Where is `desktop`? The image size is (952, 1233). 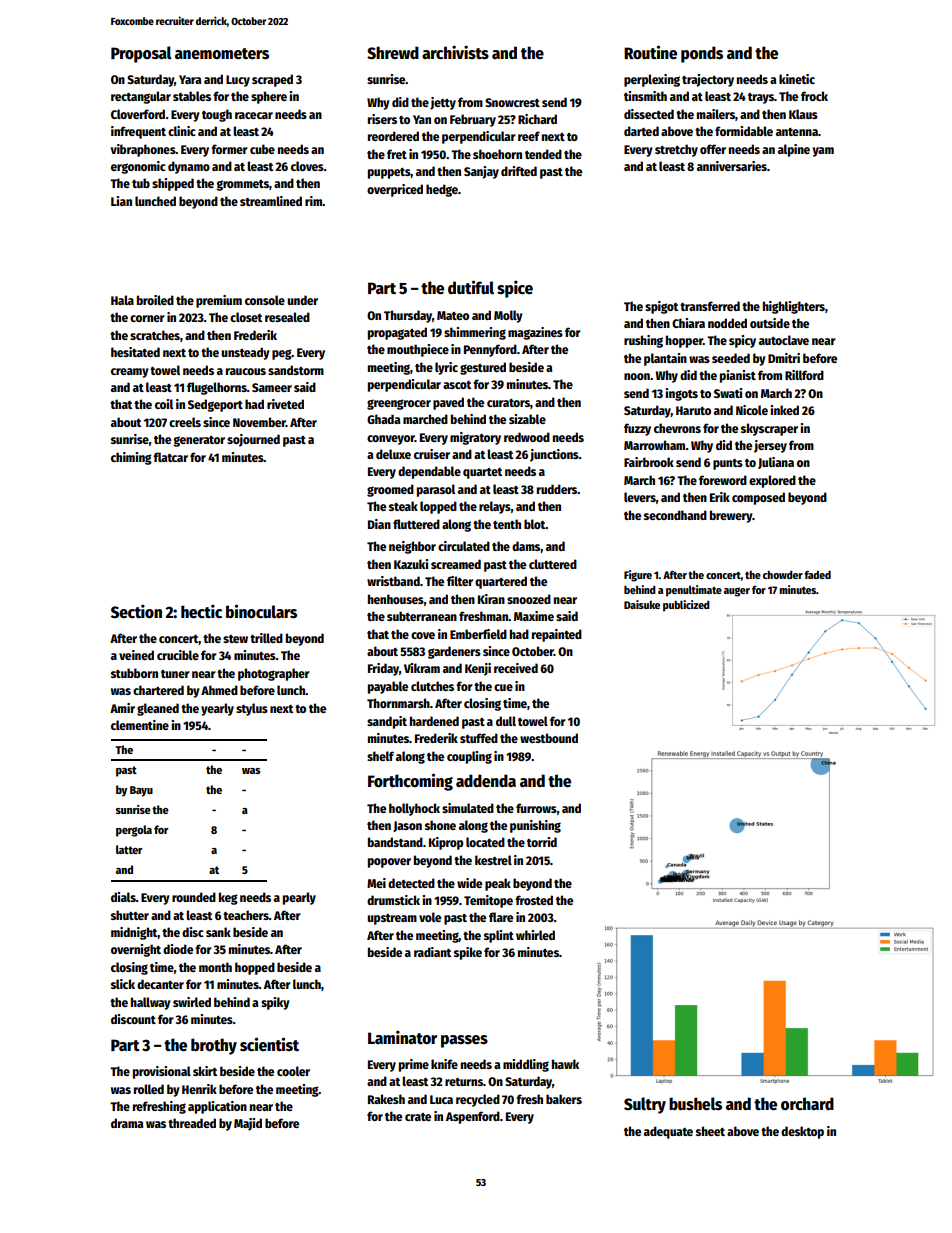
desktop is located at coordinates (802, 1132).
